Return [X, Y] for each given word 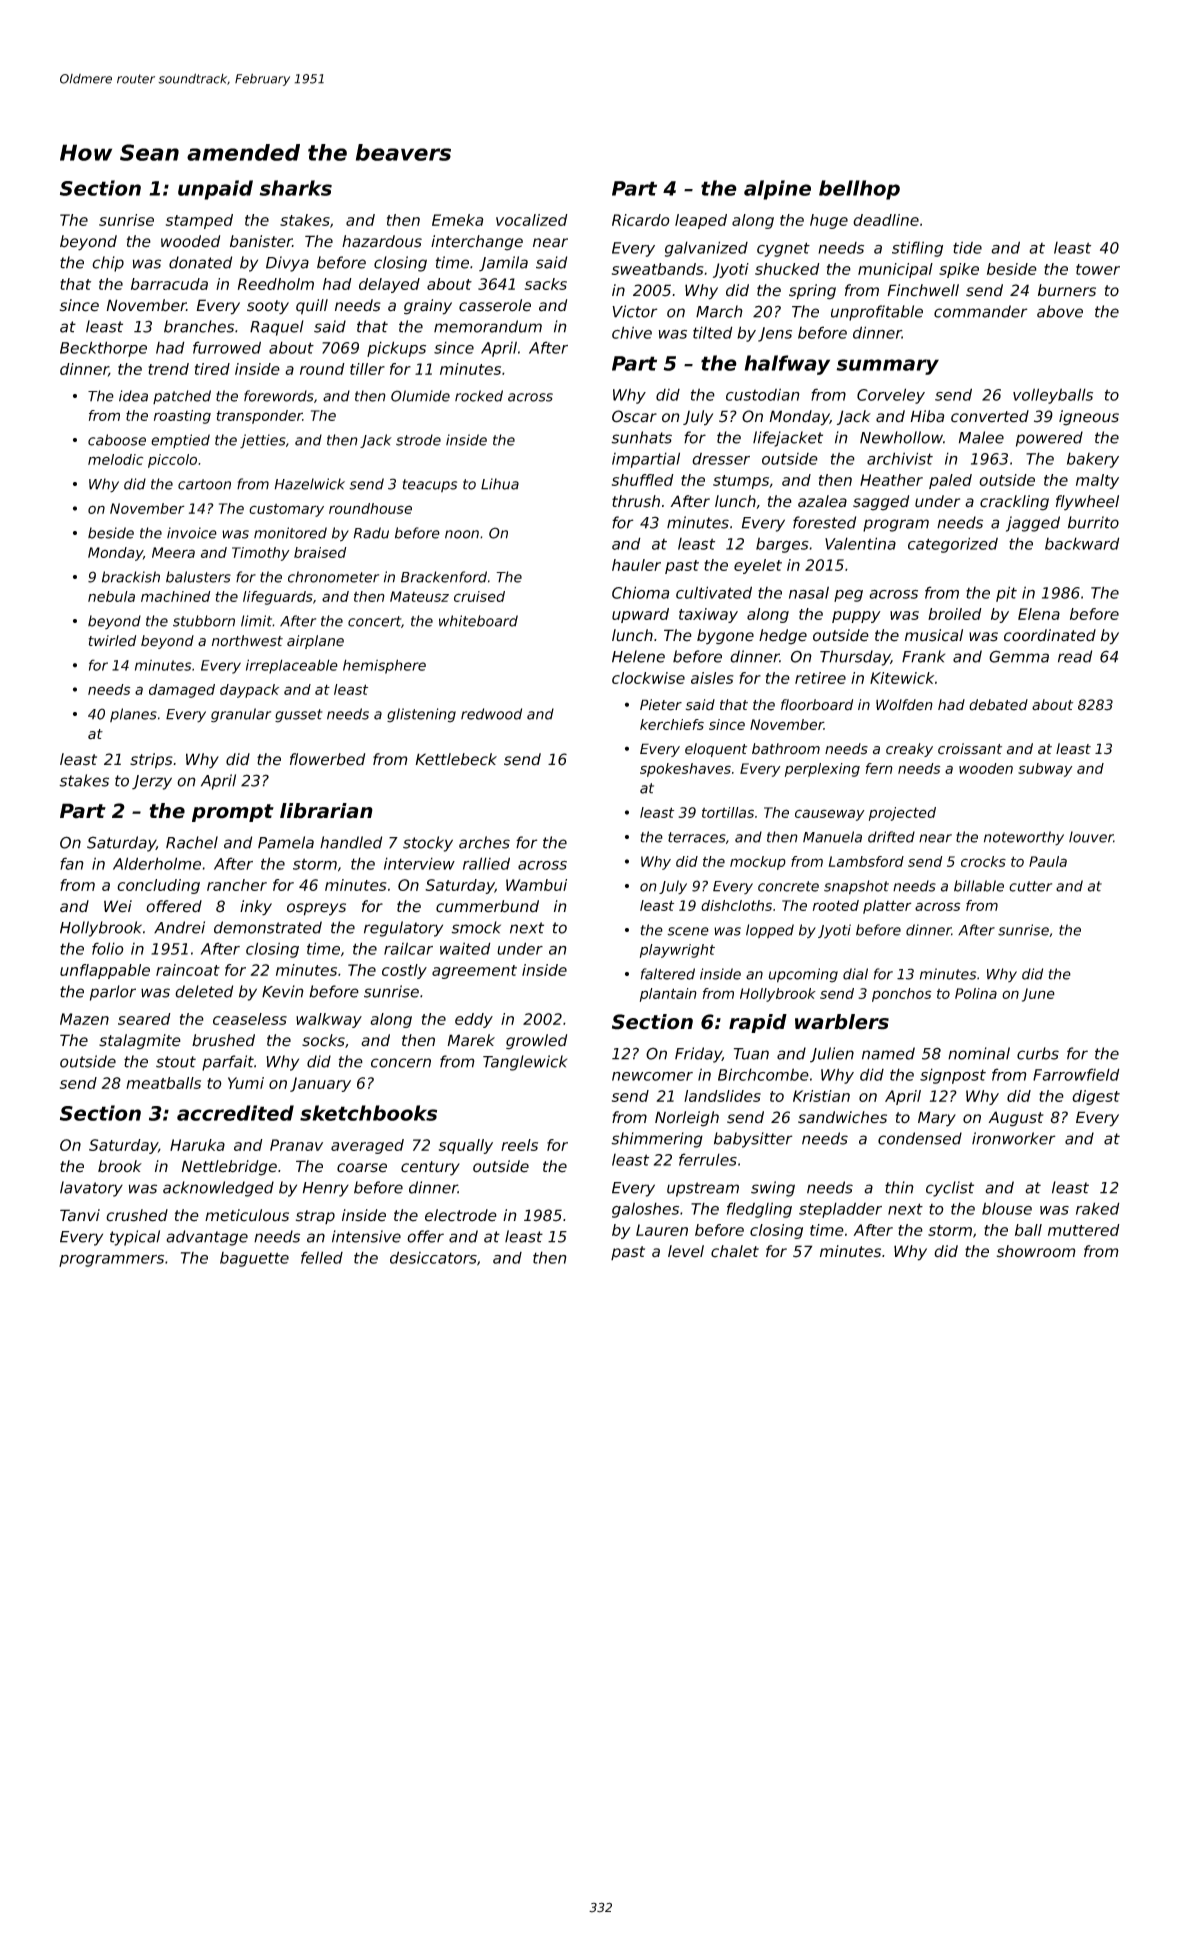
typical [135, 1238]
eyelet [758, 566]
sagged [881, 503]
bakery [1093, 460]
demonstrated [268, 927]
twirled [112, 641]
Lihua [500, 484]
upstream [703, 1189]
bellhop [859, 190]
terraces [697, 837]
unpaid [215, 190]
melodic [115, 459]
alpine [777, 190]
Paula [1048, 861]
